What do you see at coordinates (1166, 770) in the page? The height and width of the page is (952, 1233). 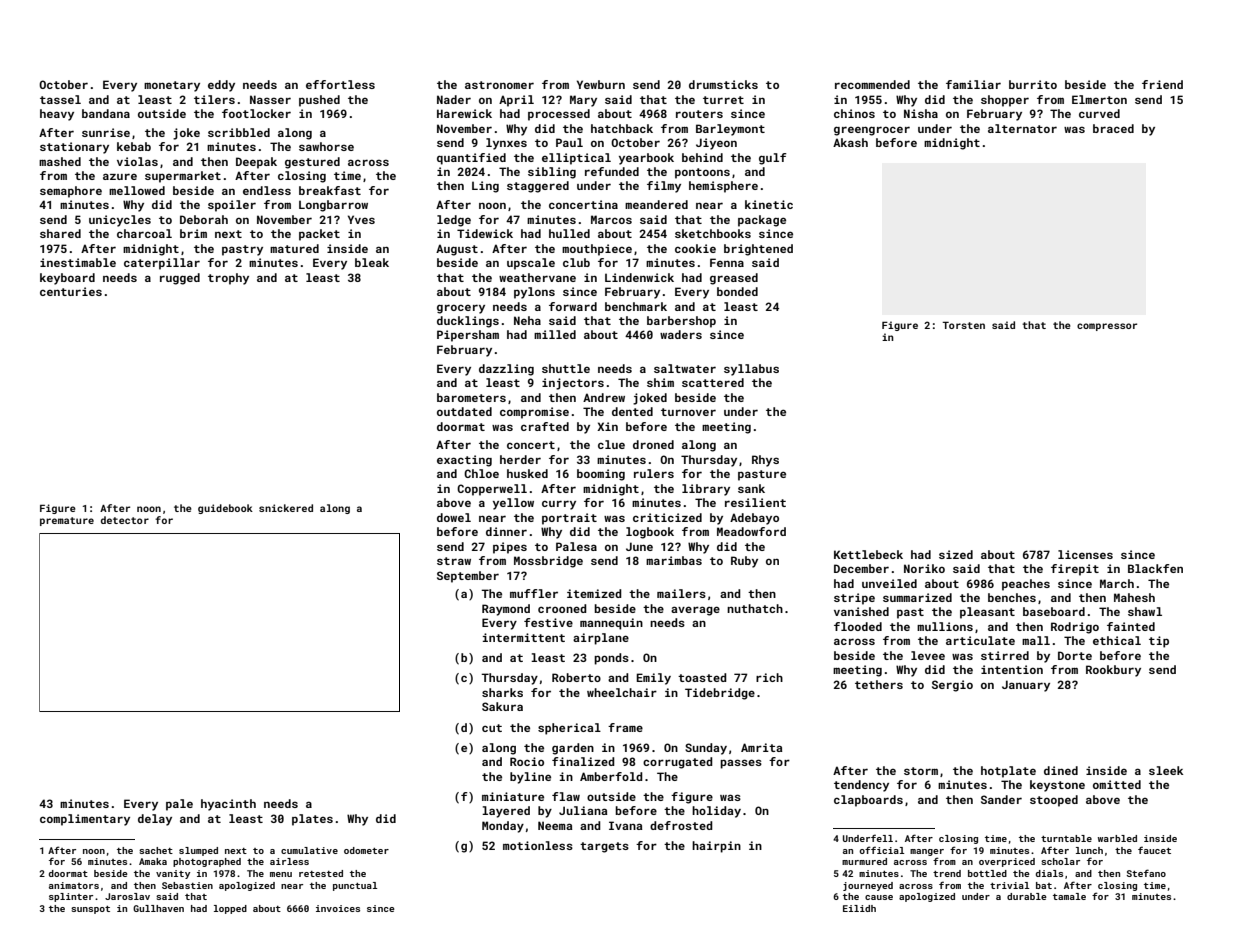 I see `sleek` at bounding box center [1166, 770].
